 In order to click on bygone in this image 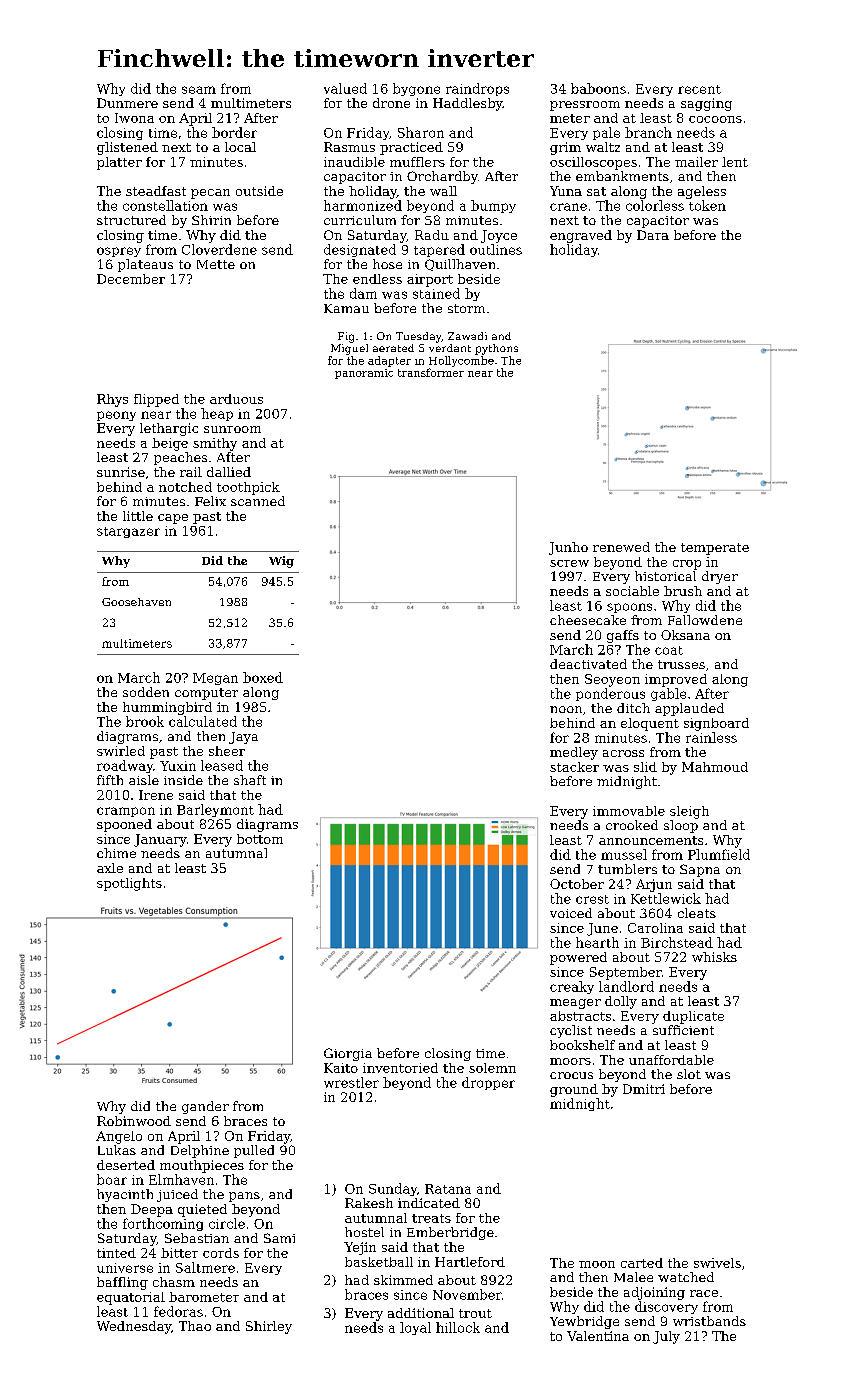, I will do `click(416, 89)`.
